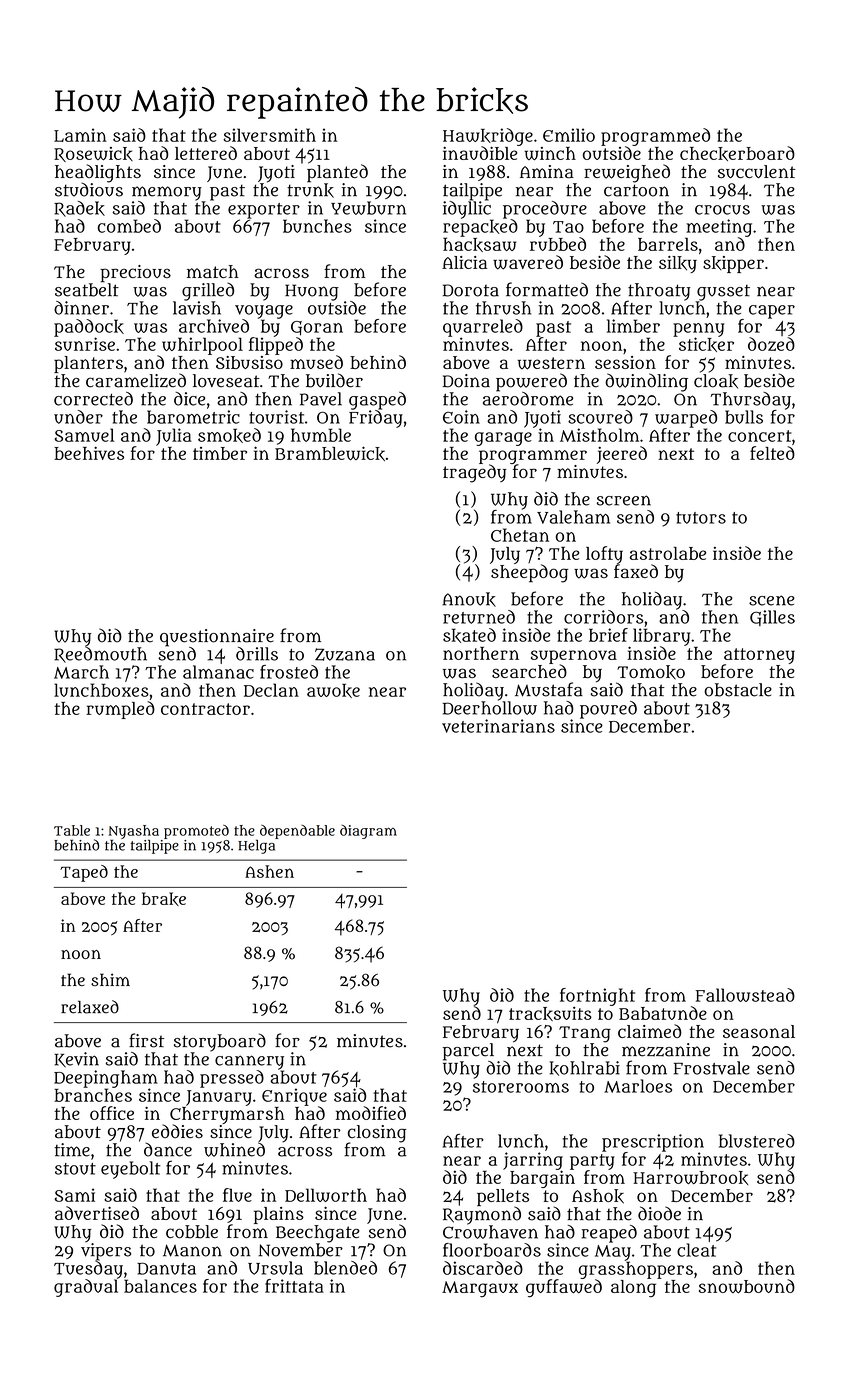 The height and width of the document is (1400, 849). I want to click on Hawkridge, so click(488, 137).
